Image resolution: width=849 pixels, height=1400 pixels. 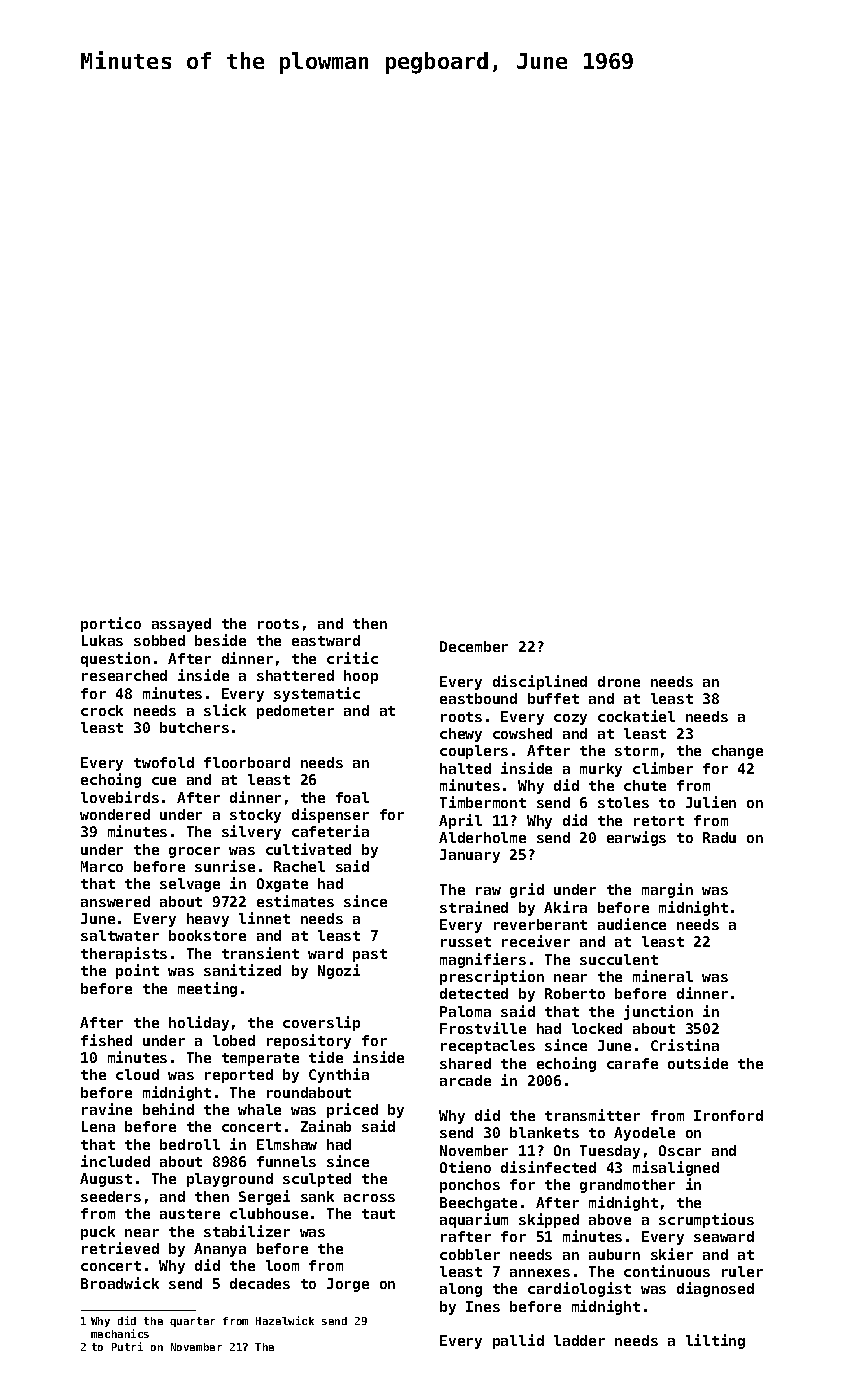 I want to click on succulent, so click(x=619, y=959).
